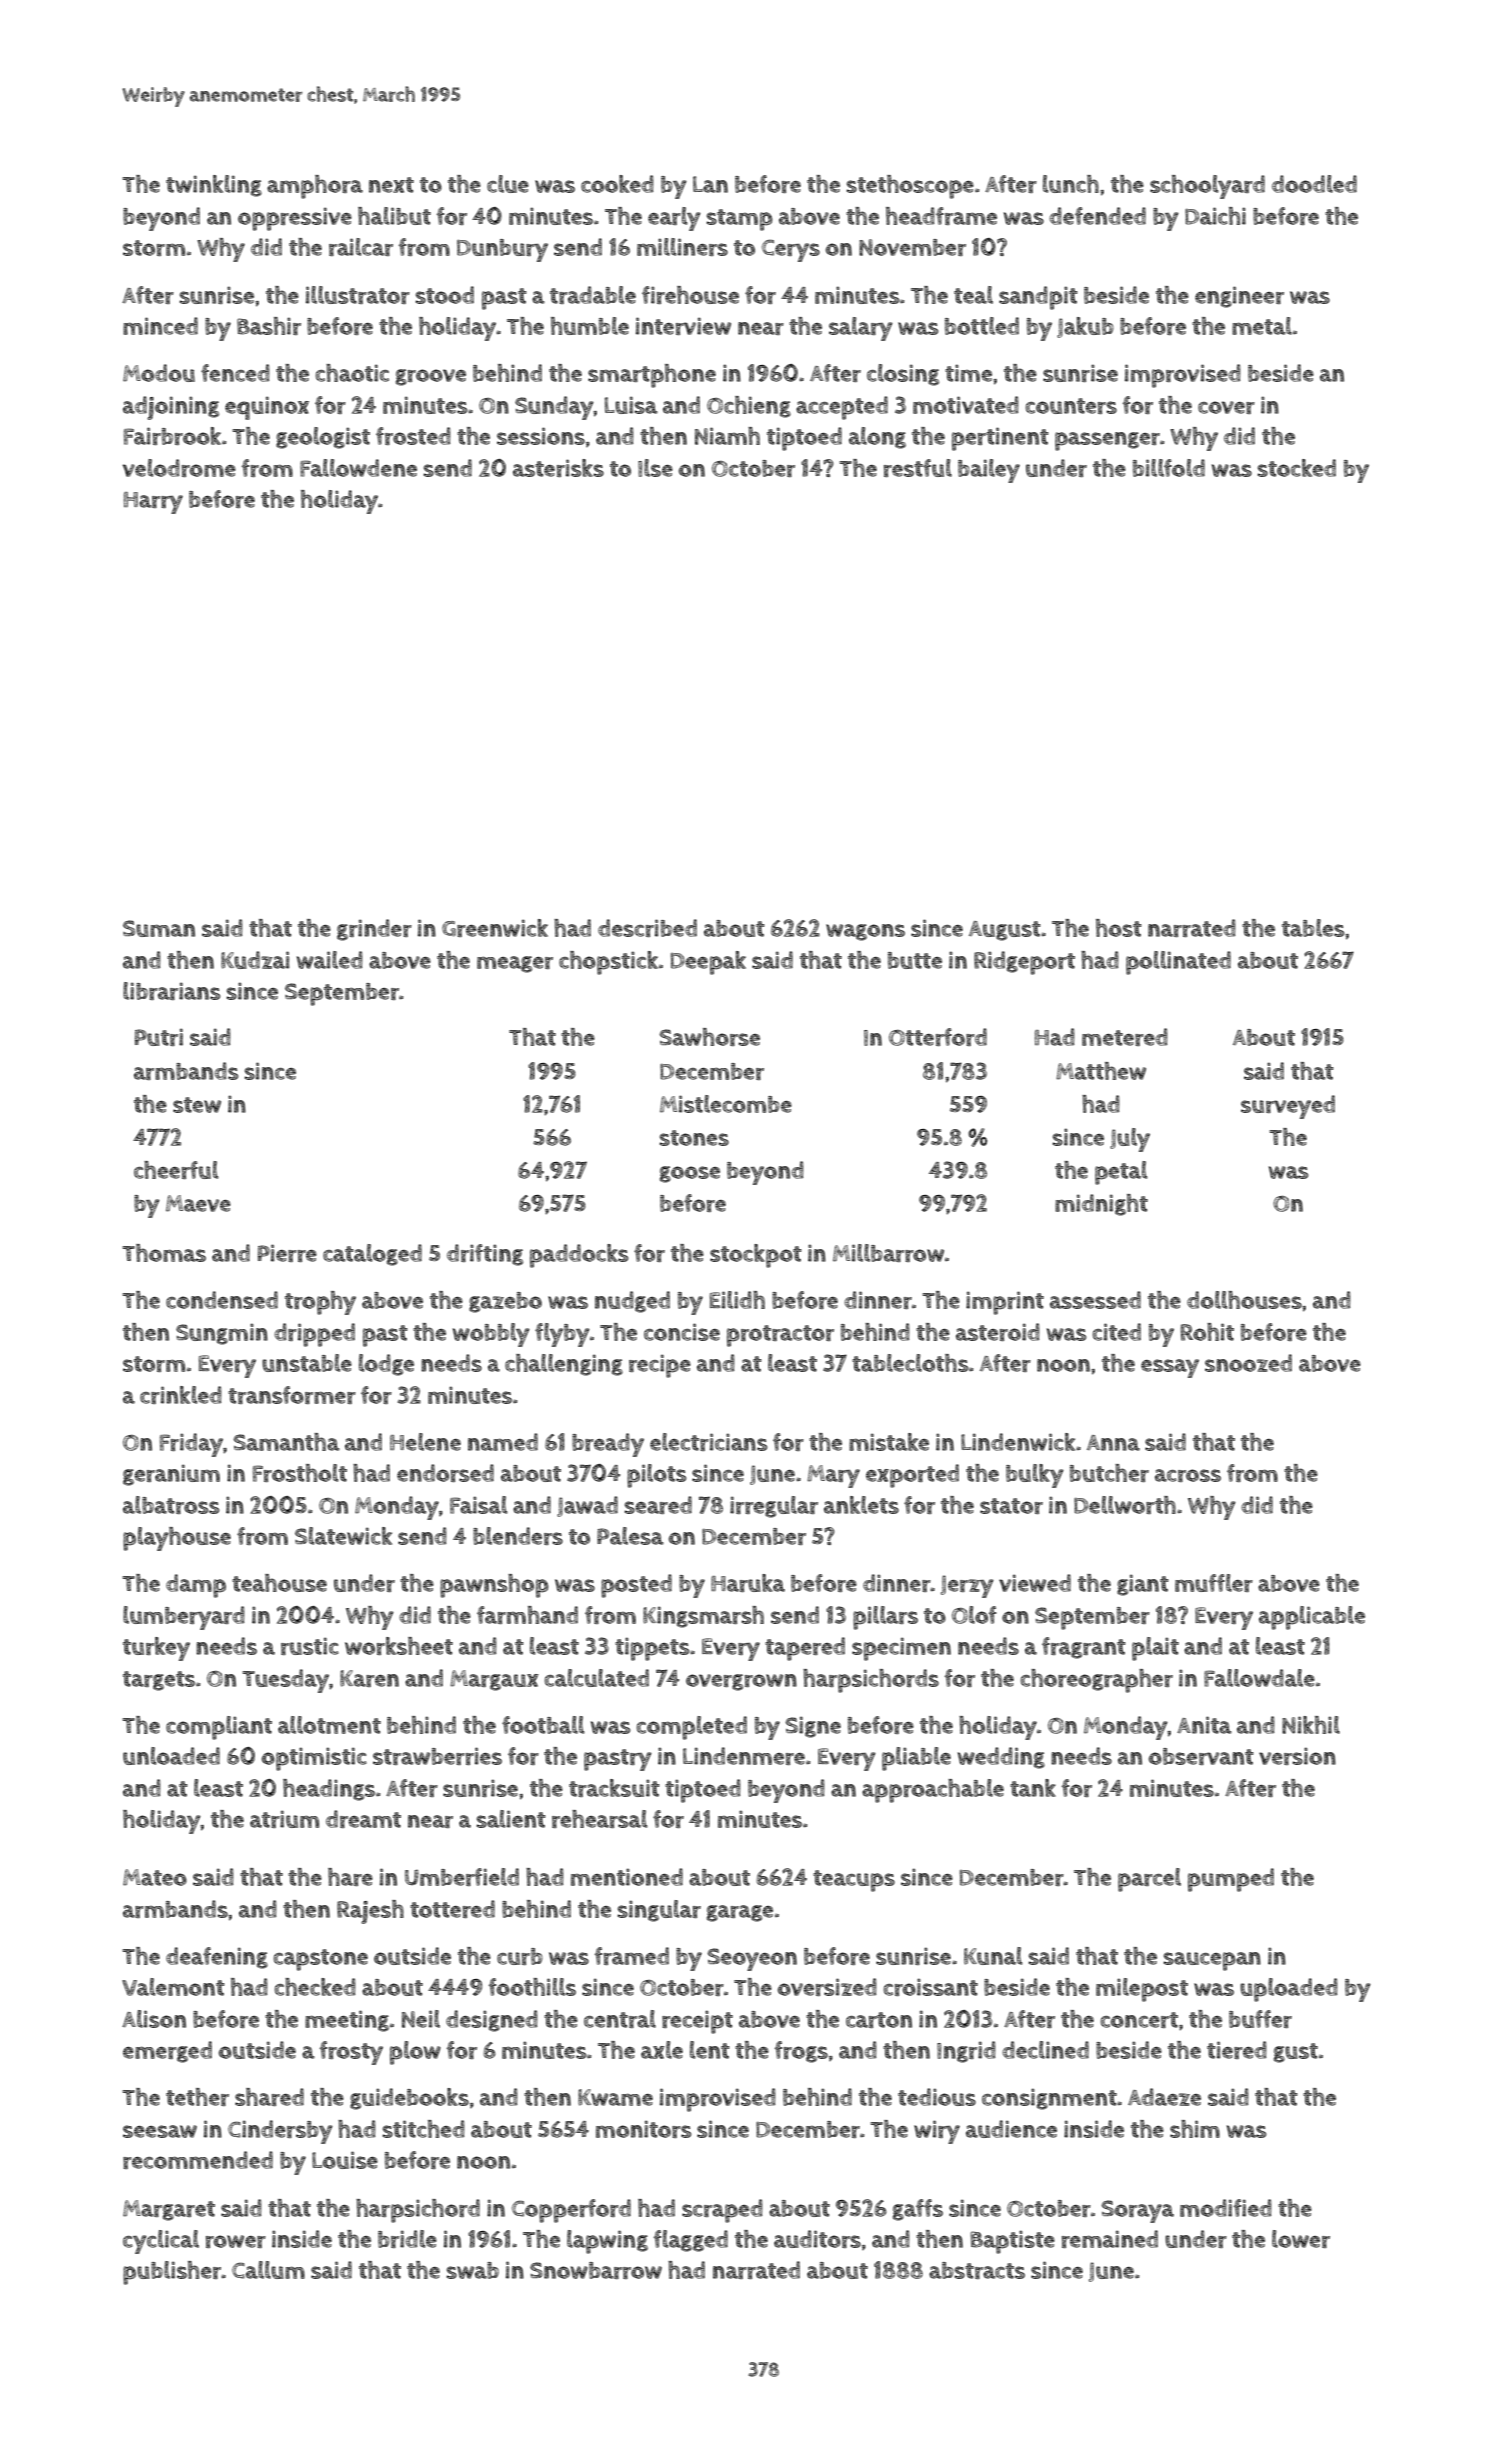  What do you see at coordinates (279, 1583) in the screenshot?
I see `teahouse` at bounding box center [279, 1583].
